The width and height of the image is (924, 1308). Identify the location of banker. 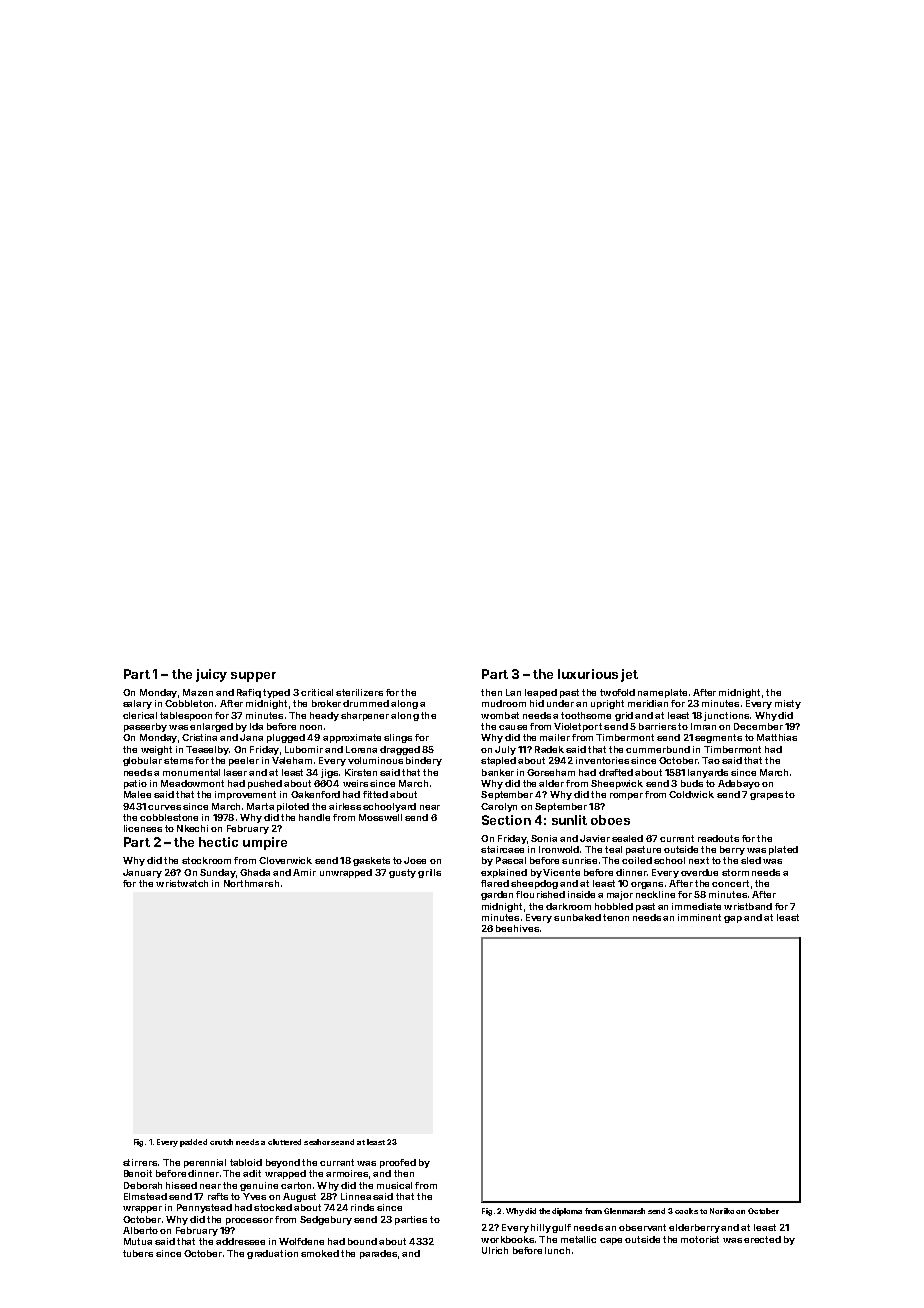
(498, 772).
